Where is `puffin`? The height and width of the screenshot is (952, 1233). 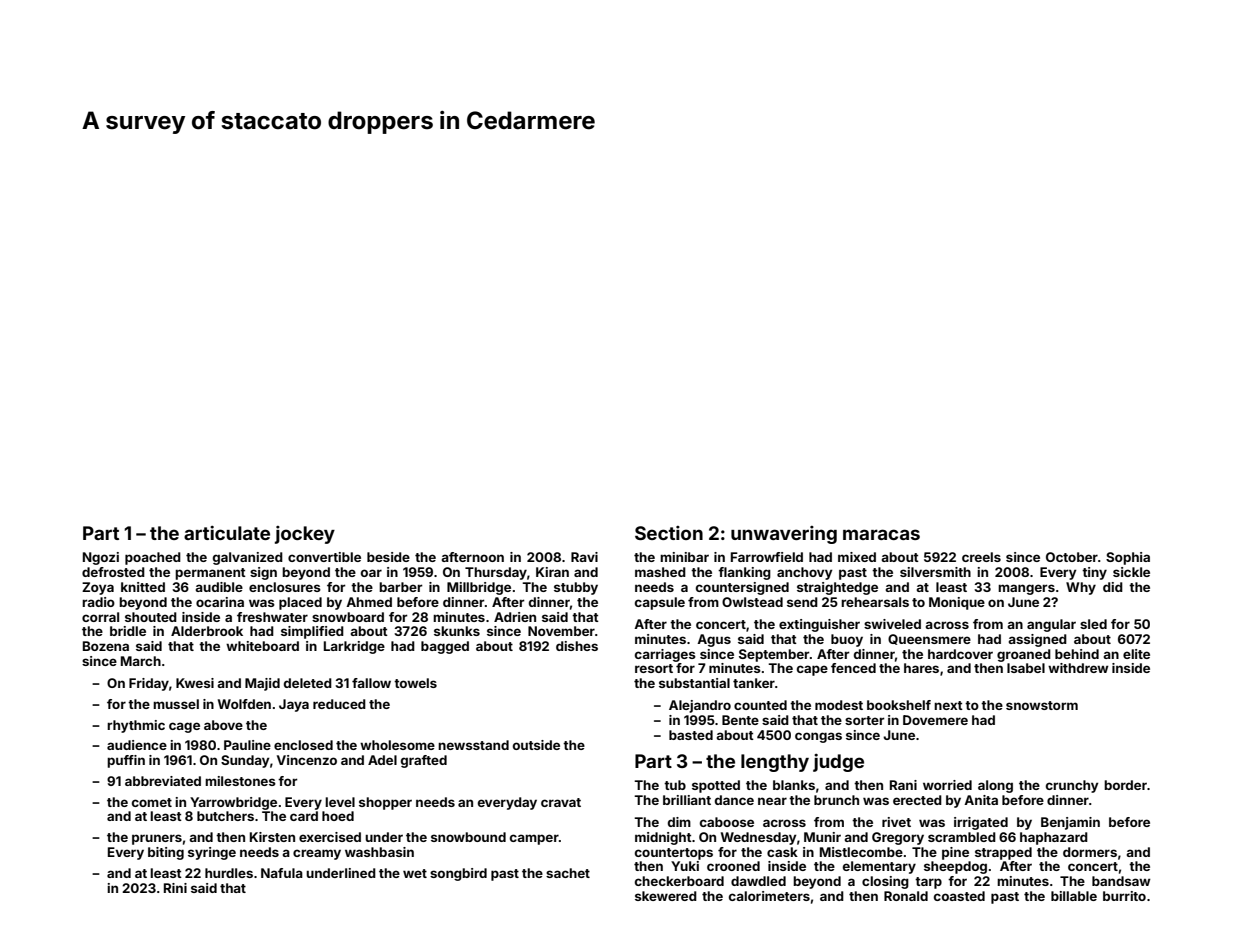
puffin is located at coordinates (126, 761).
